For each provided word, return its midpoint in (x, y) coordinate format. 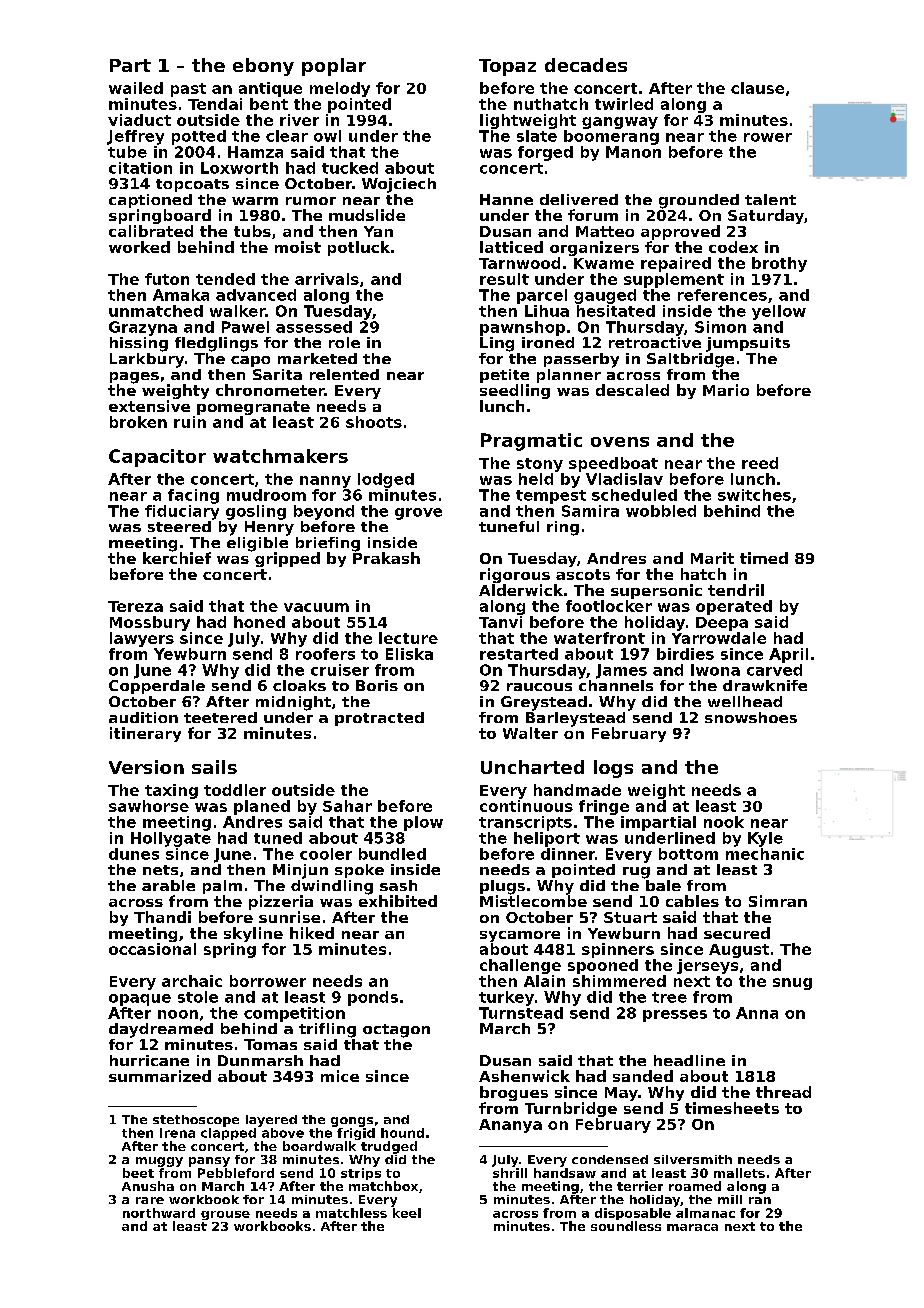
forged (545, 153)
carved (774, 670)
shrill (510, 1173)
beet (138, 1173)
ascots (583, 574)
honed (259, 622)
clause (757, 88)
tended (225, 279)
